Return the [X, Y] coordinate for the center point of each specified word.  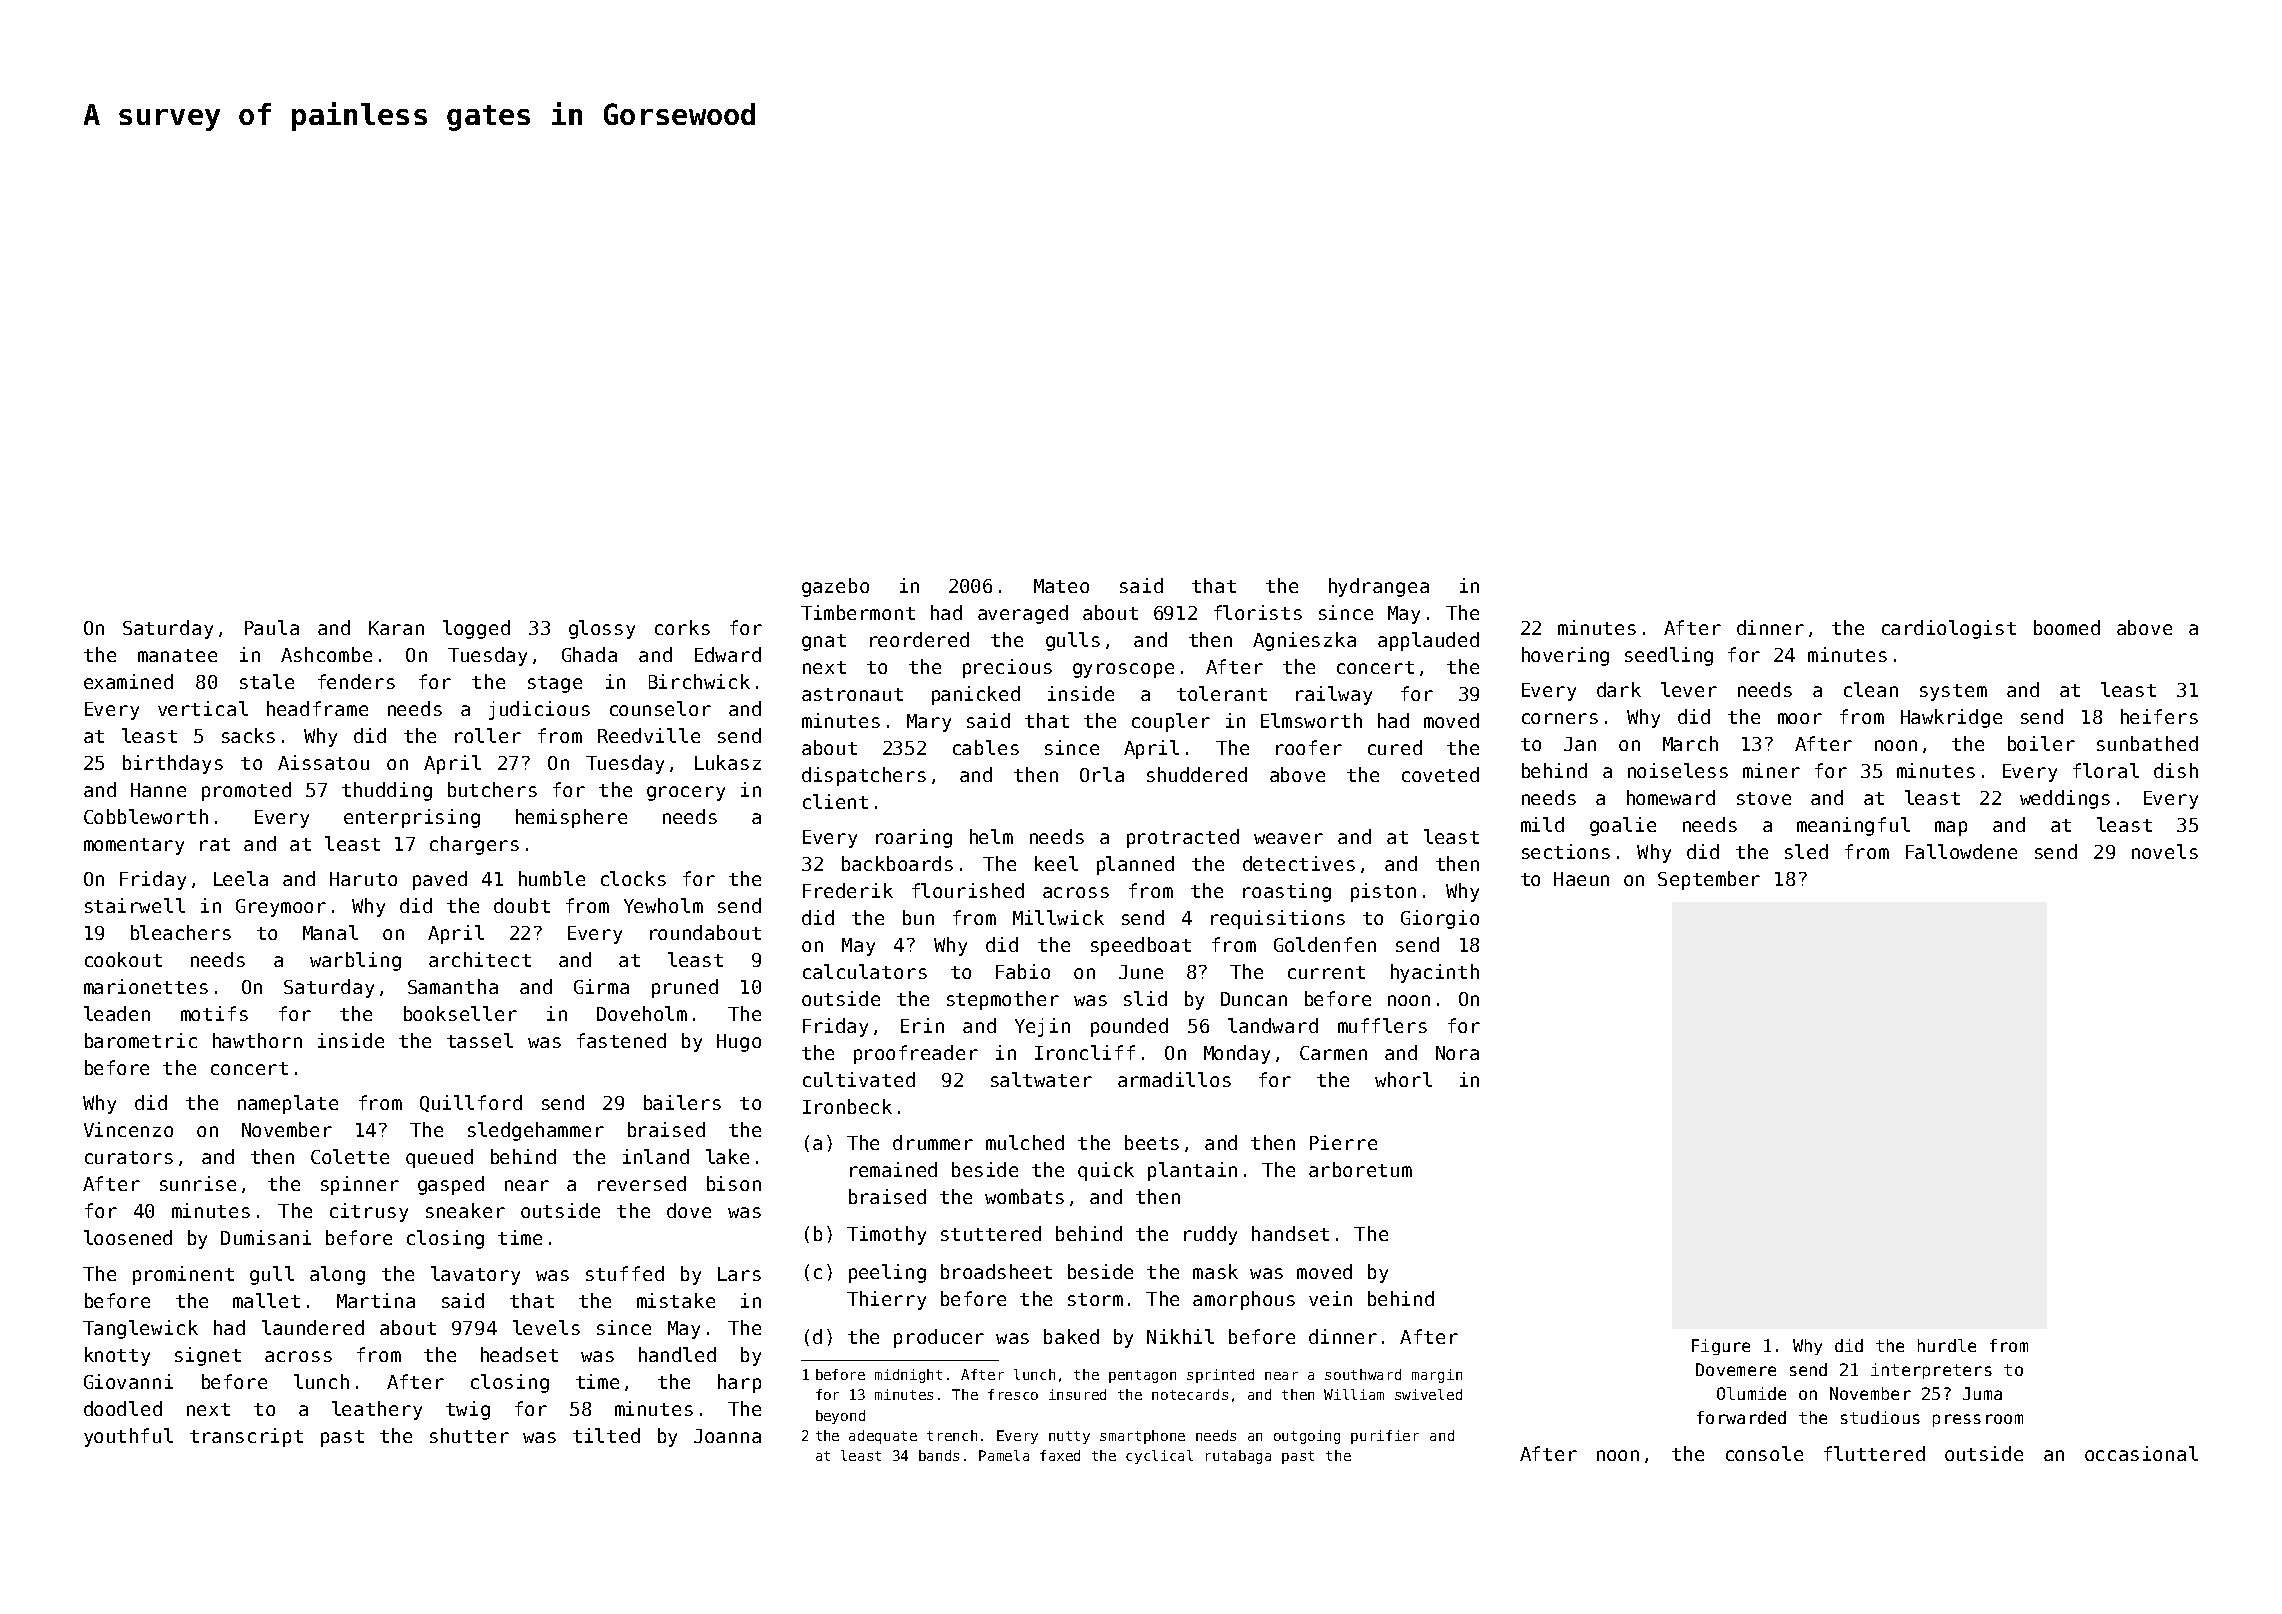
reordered [919, 639]
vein [1330, 1298]
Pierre [1343, 1142]
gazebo [835, 587]
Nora [1457, 1053]
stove [1764, 798]
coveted [1440, 774]
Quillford [471, 1103]
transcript [246, 1437]
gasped [451, 1185]
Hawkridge [1951, 718]
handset [1290, 1233]
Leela [241, 878]
